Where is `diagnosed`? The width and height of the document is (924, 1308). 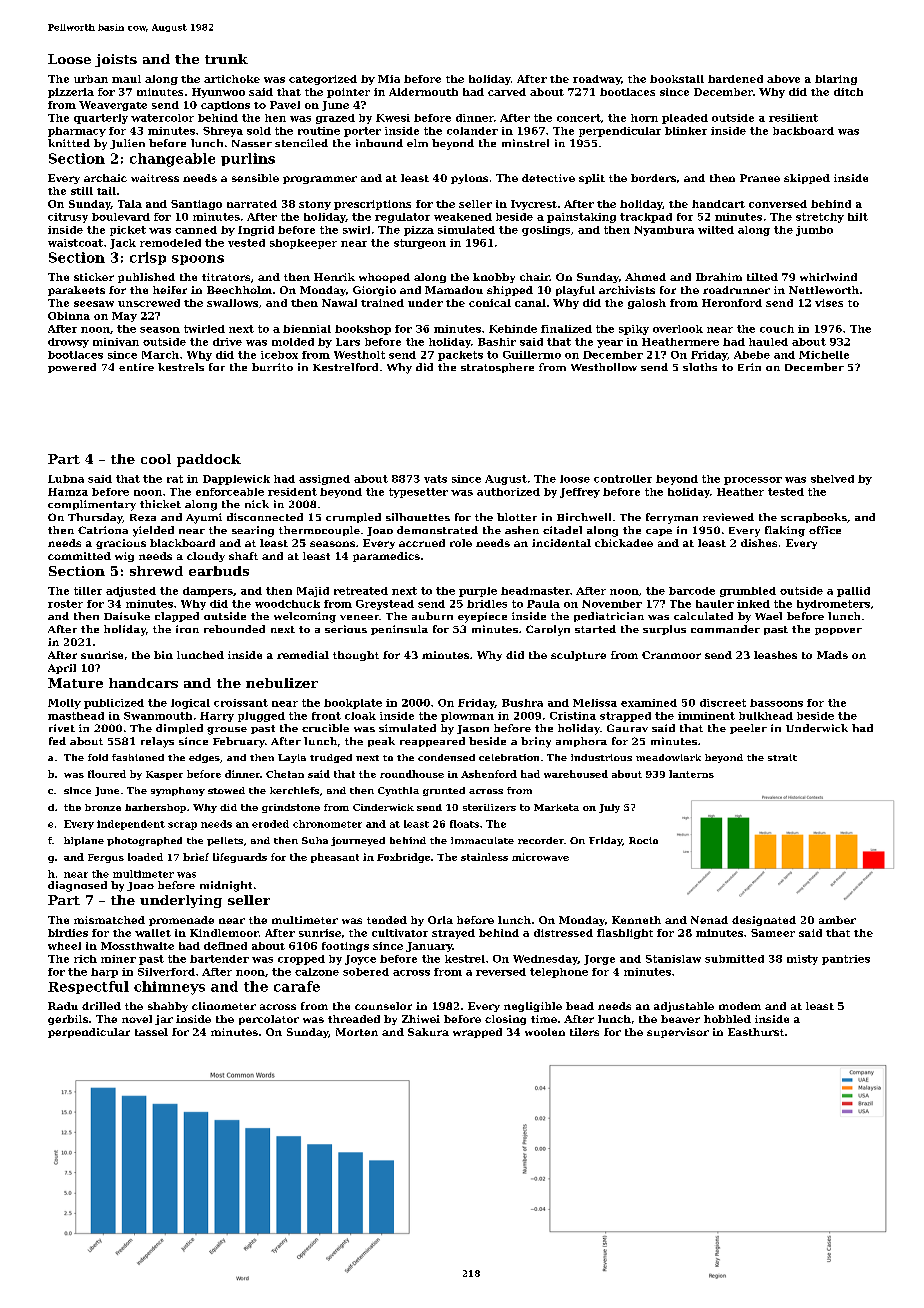 diagnosed is located at coordinates (77, 886).
